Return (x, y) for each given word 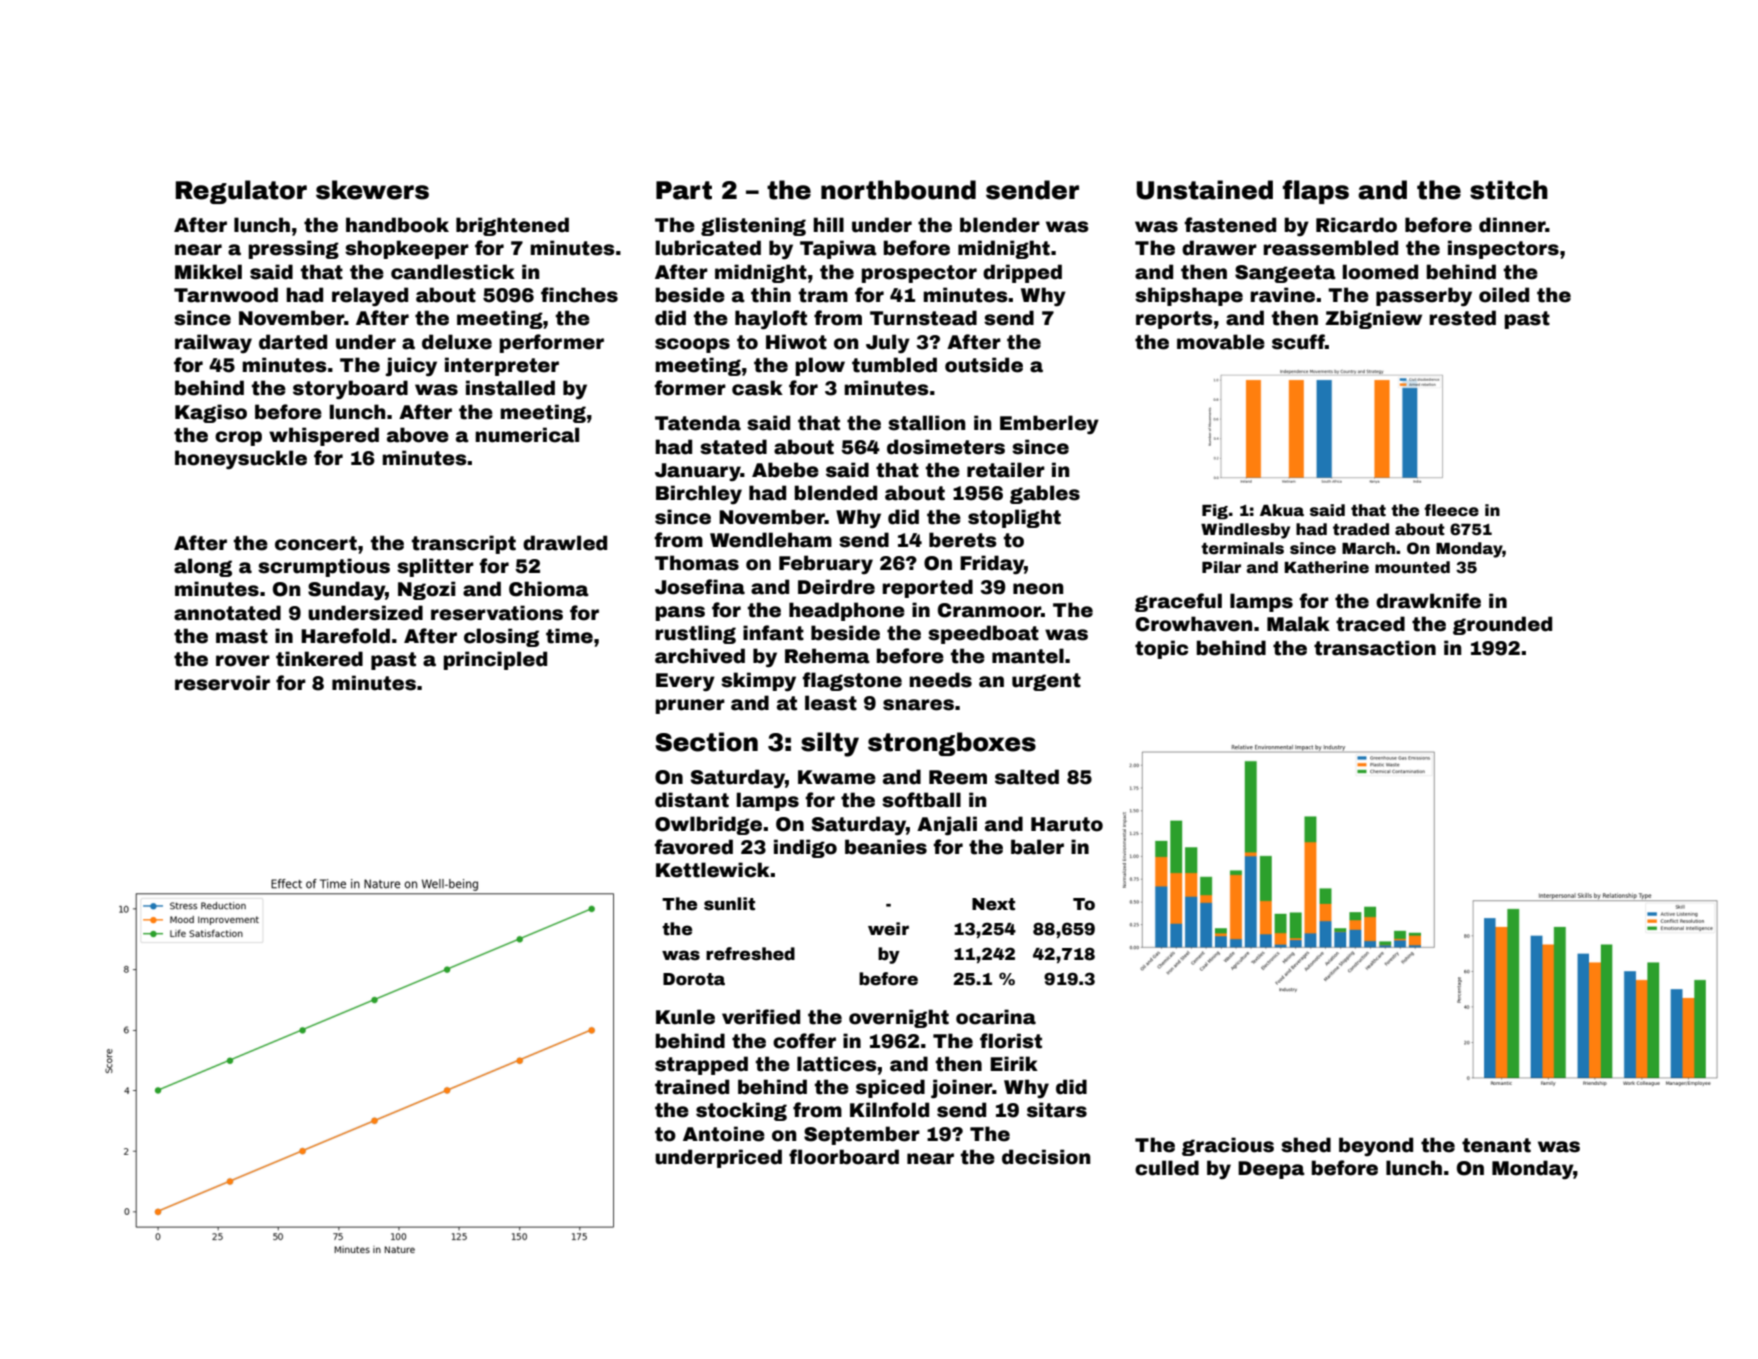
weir (888, 929)
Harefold (345, 636)
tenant (1496, 1145)
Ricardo (1356, 225)
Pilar (1221, 567)
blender (1000, 225)
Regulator (241, 192)
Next (993, 904)
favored (693, 847)
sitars (1057, 1110)
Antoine (724, 1134)
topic (1161, 649)
